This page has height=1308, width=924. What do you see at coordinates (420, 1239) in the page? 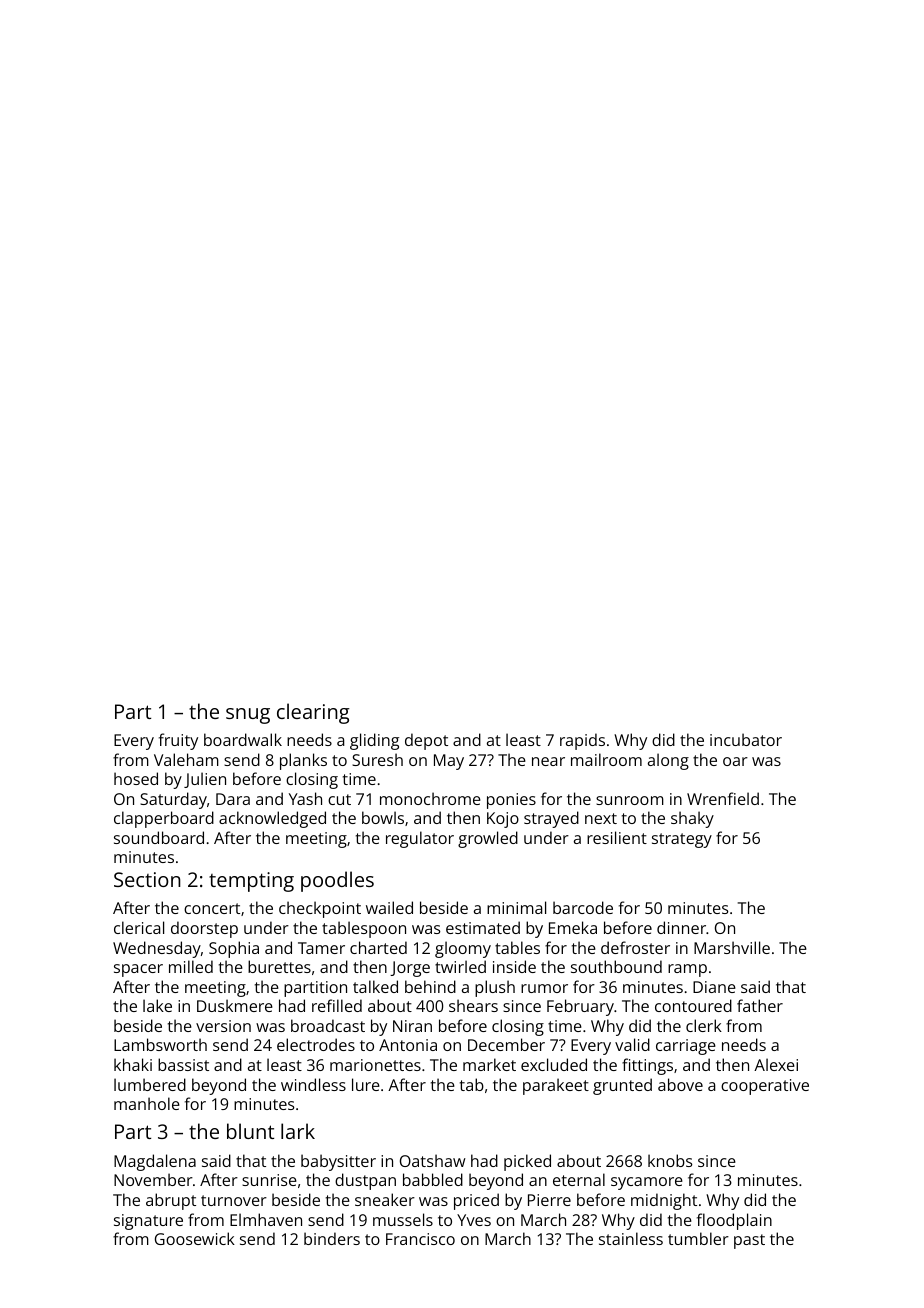
I see `Francisco` at bounding box center [420, 1239].
